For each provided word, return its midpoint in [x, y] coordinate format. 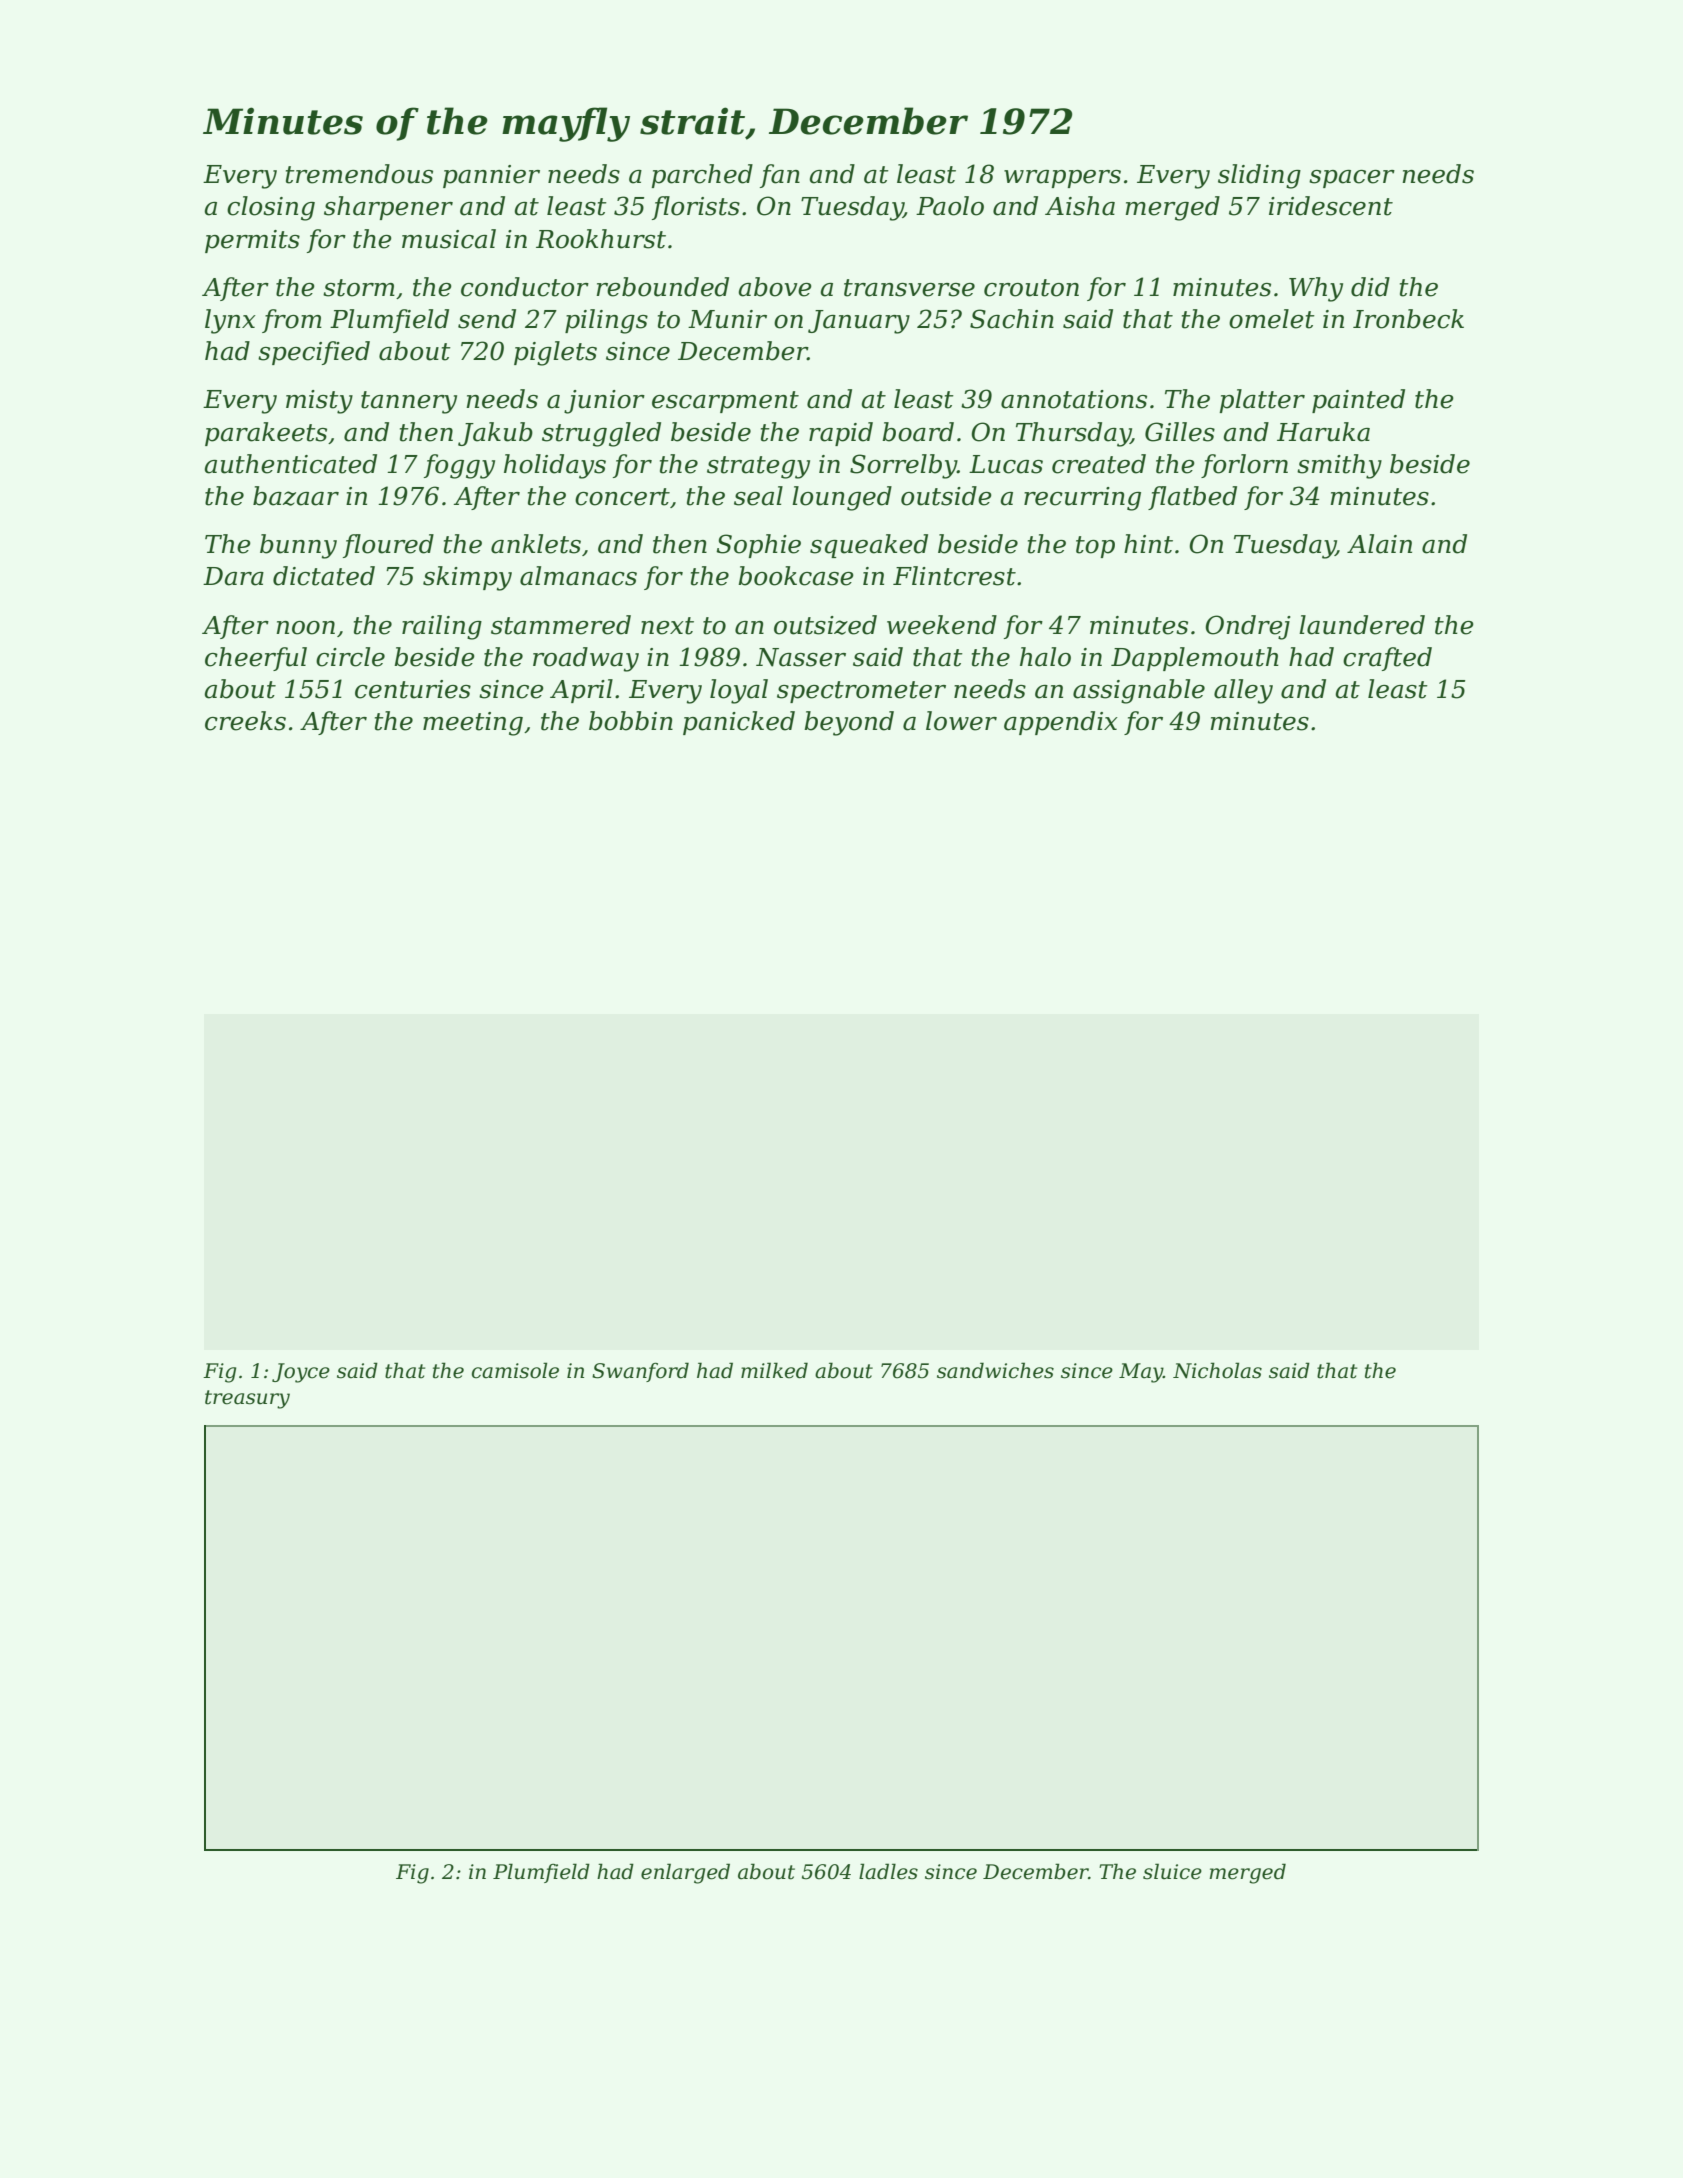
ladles [888, 1871]
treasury [247, 1399]
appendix [1061, 723]
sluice [1172, 1871]
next [667, 626]
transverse [909, 288]
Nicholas [1217, 1370]
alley [1243, 691]
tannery [409, 402]
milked [774, 1370]
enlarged [685, 1873]
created [1099, 464]
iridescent [1331, 206]
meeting [473, 724]
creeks [245, 721]
